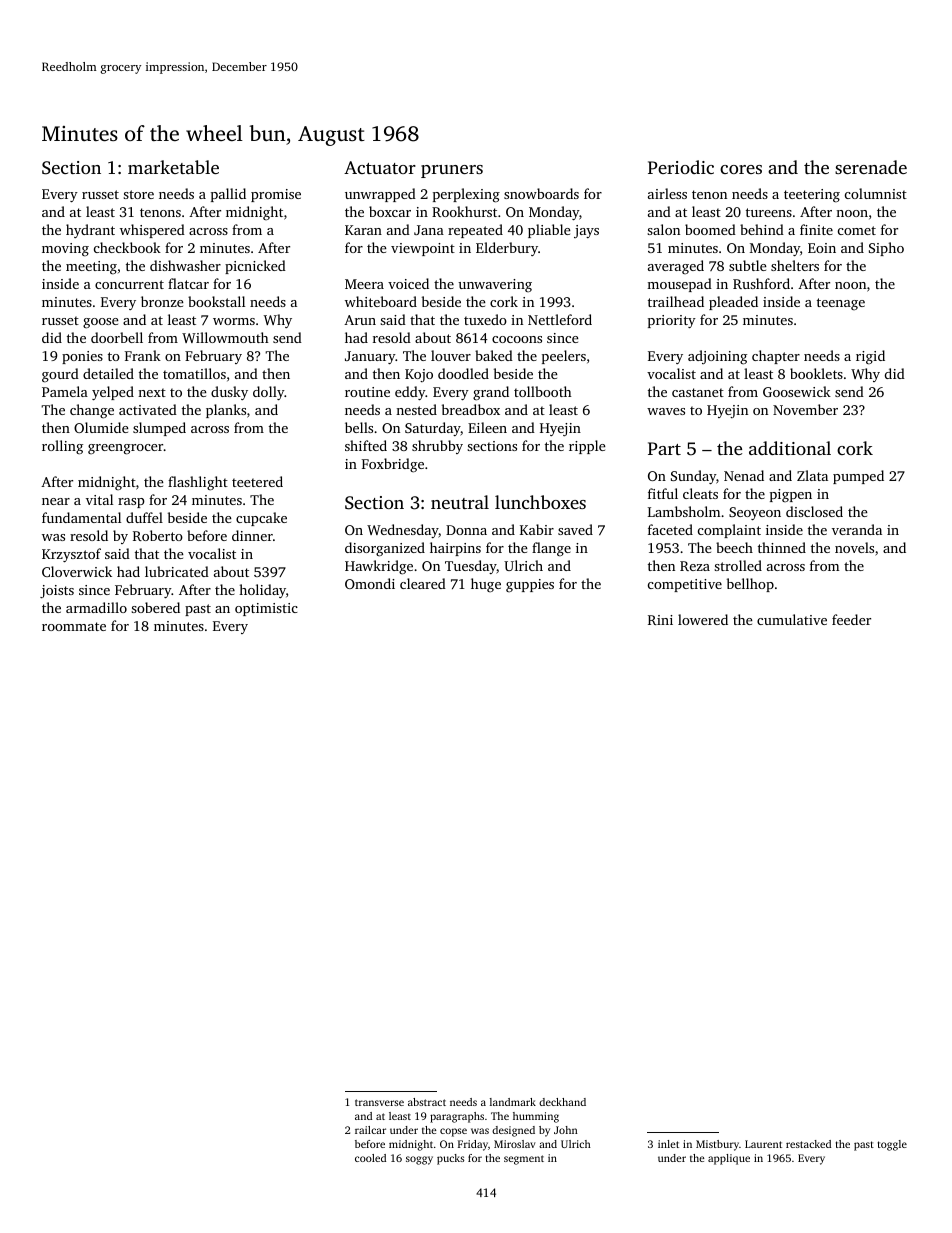 Image resolution: width=952 pixels, height=1233 pixels. What do you see at coordinates (452, 171) in the page?
I see `pruners` at bounding box center [452, 171].
